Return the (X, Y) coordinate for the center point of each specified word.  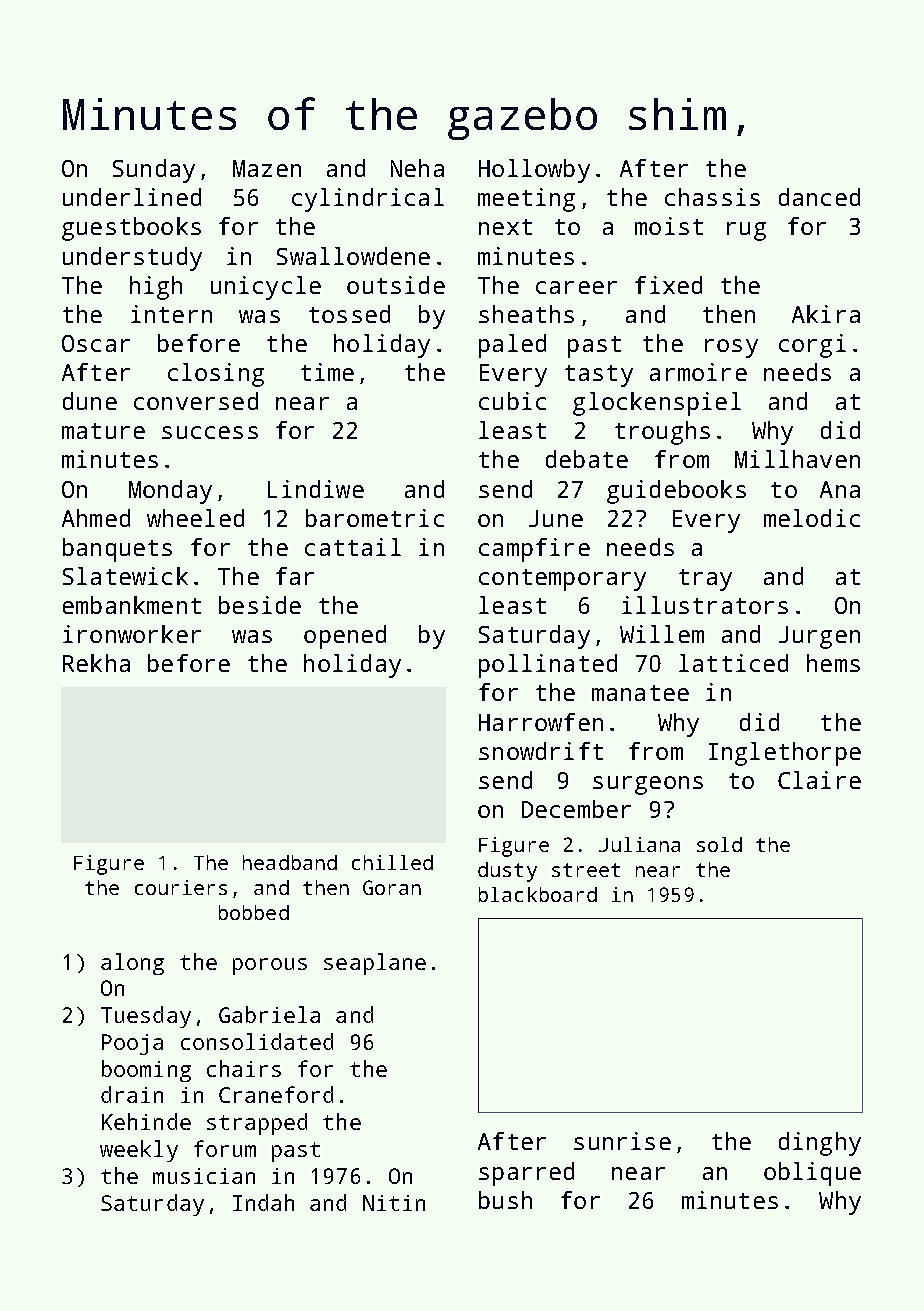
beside (260, 605)
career (576, 287)
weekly (139, 1151)
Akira (826, 314)
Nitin (394, 1203)
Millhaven (797, 459)
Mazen (267, 168)
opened (345, 637)
